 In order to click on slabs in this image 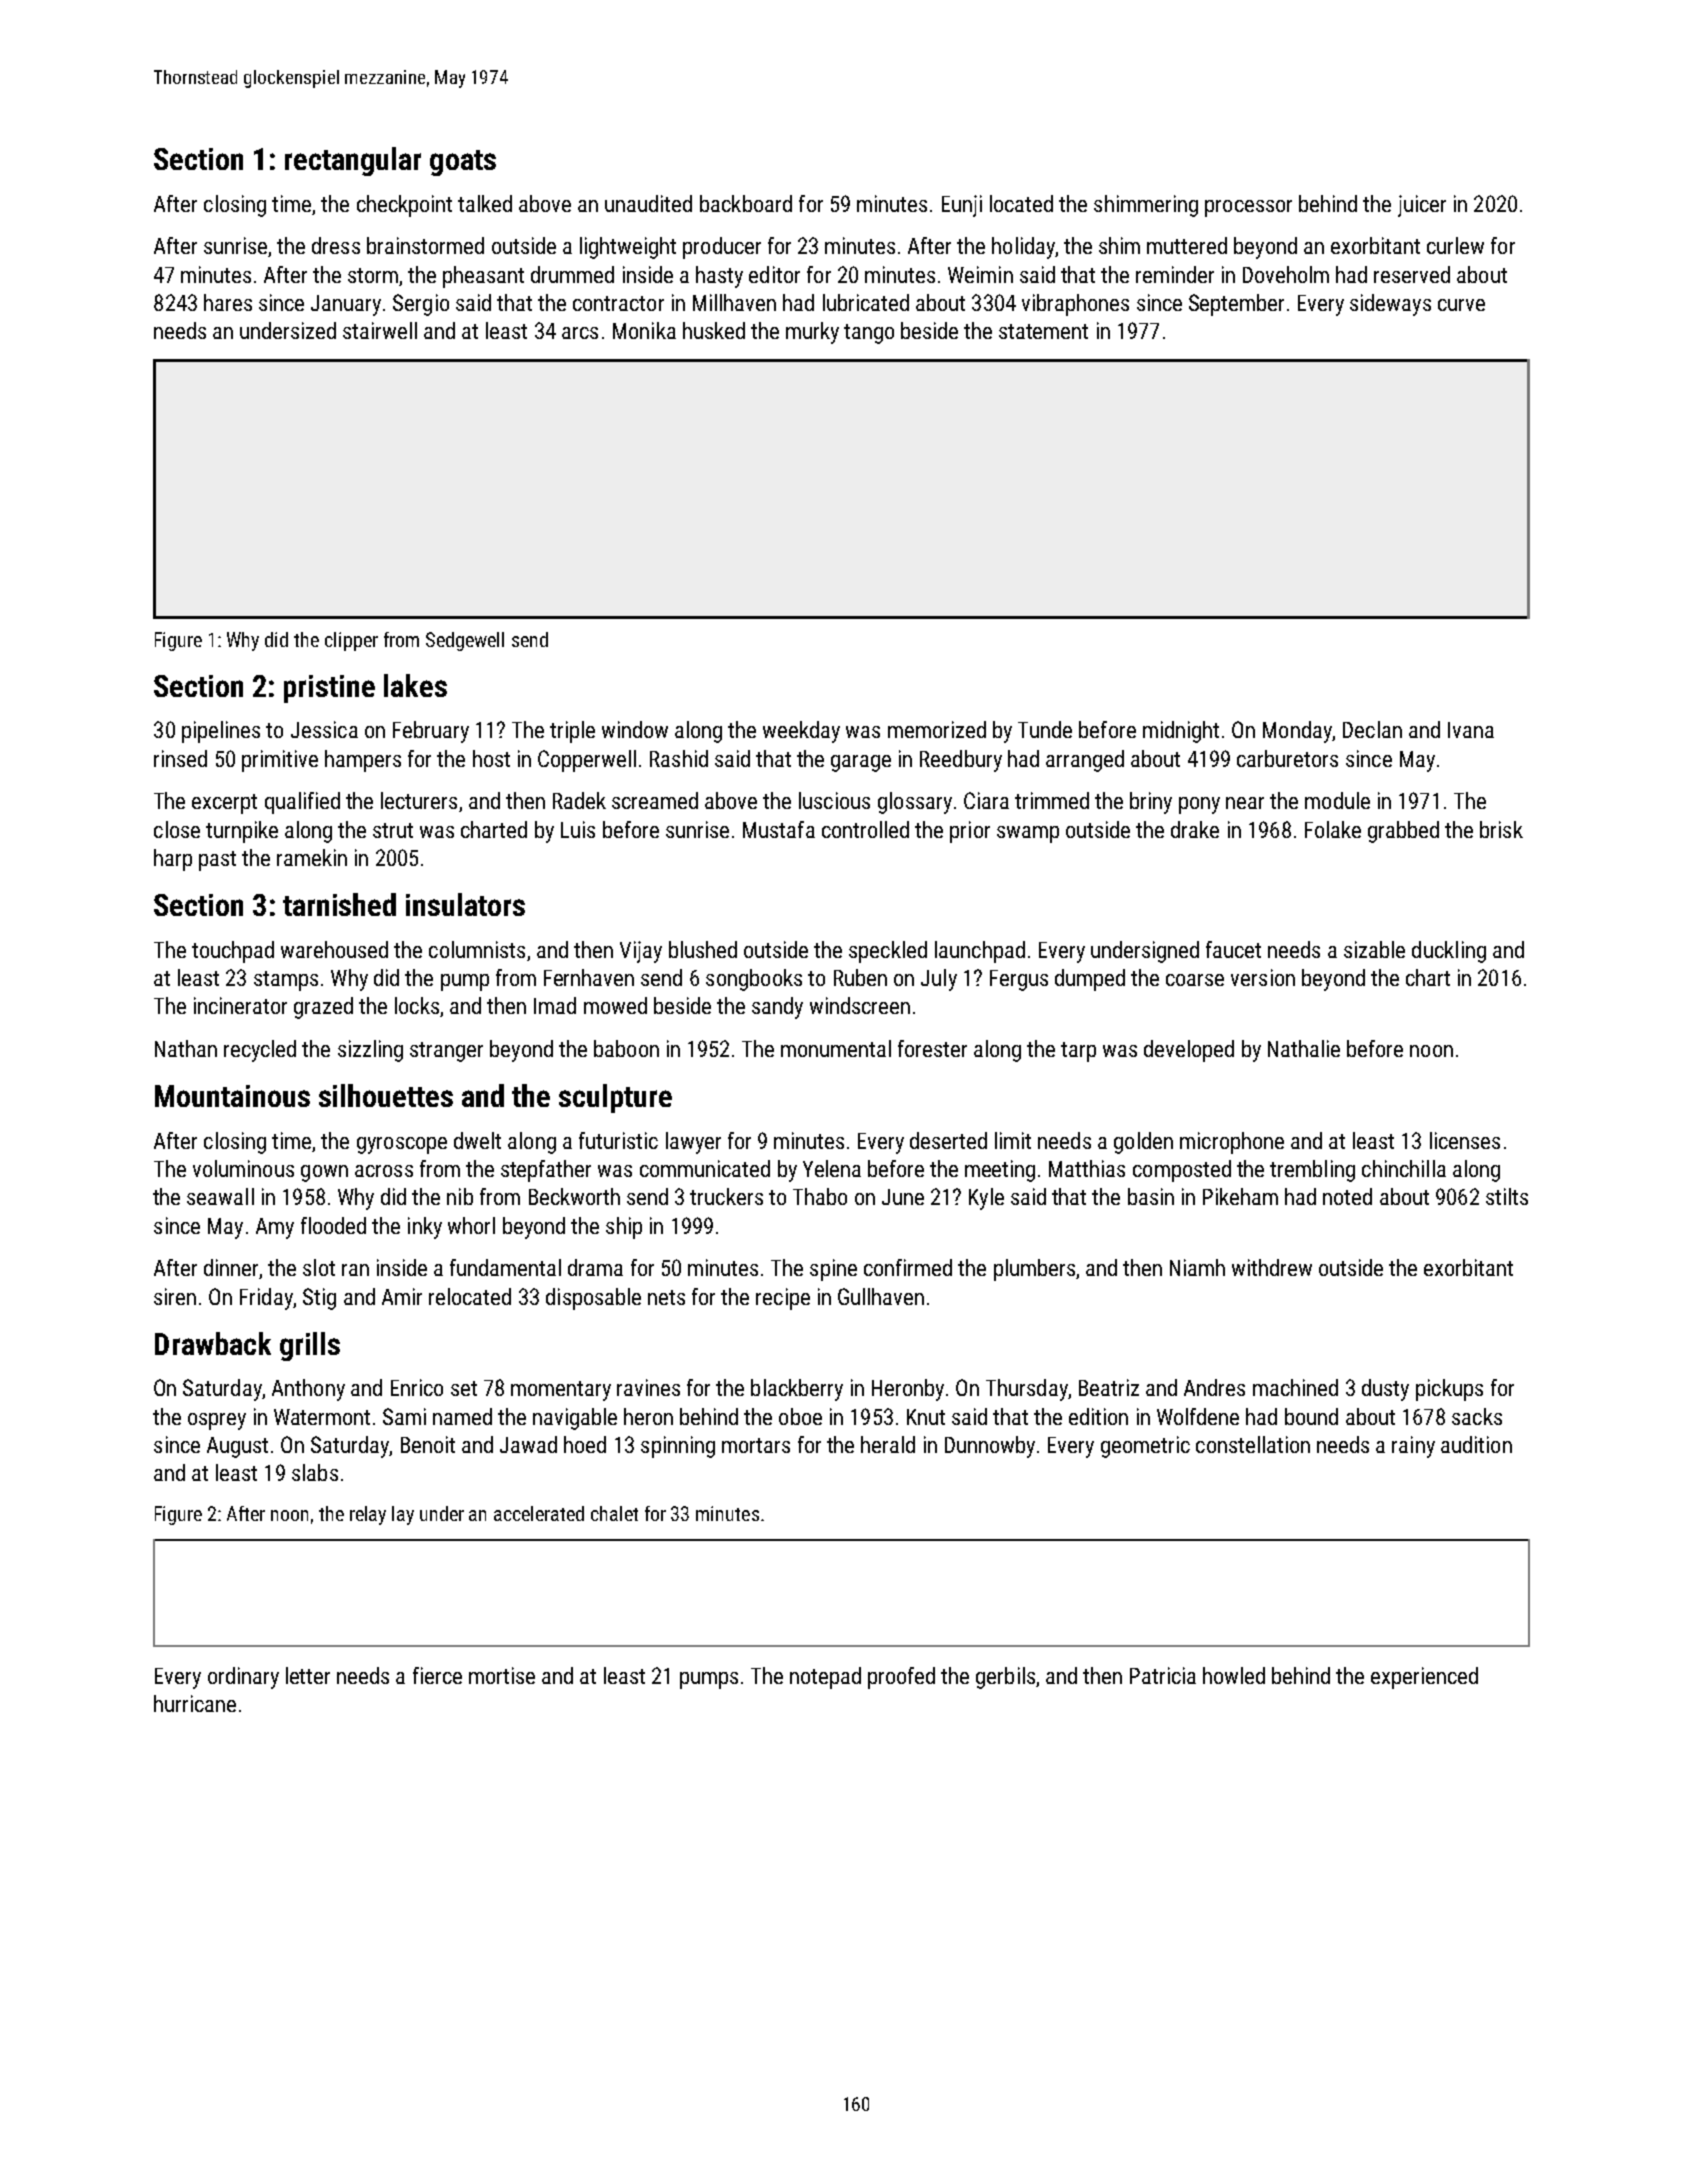, I will do `click(315, 1472)`.
